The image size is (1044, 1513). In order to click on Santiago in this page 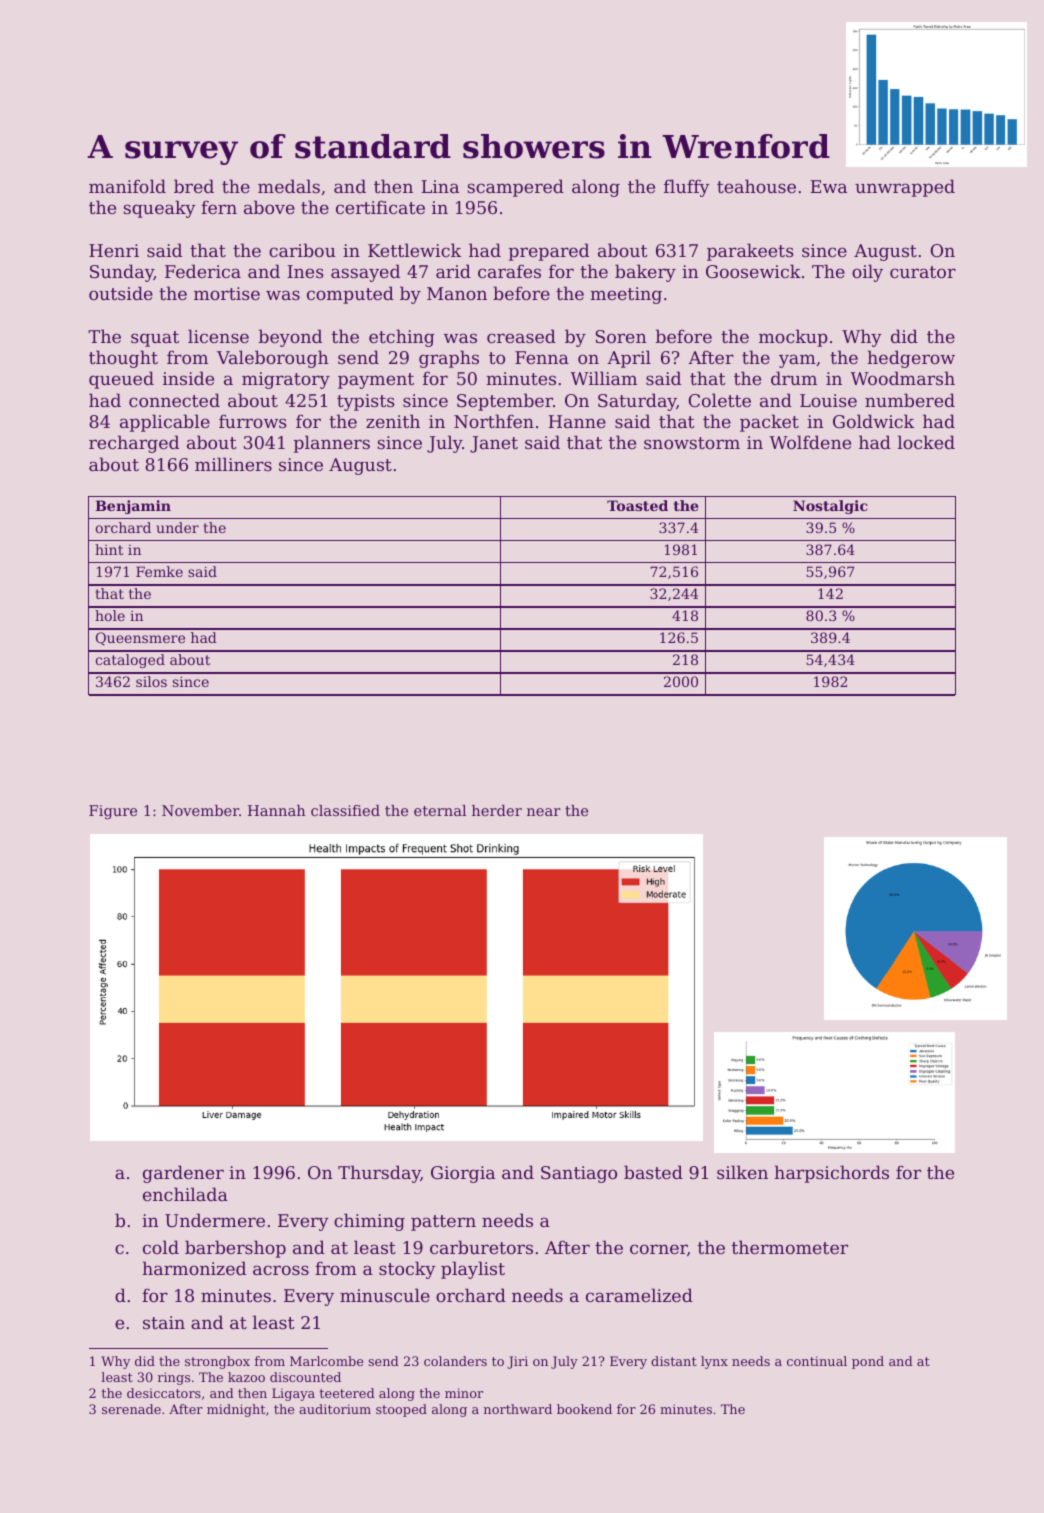, I will do `click(579, 1174)`.
